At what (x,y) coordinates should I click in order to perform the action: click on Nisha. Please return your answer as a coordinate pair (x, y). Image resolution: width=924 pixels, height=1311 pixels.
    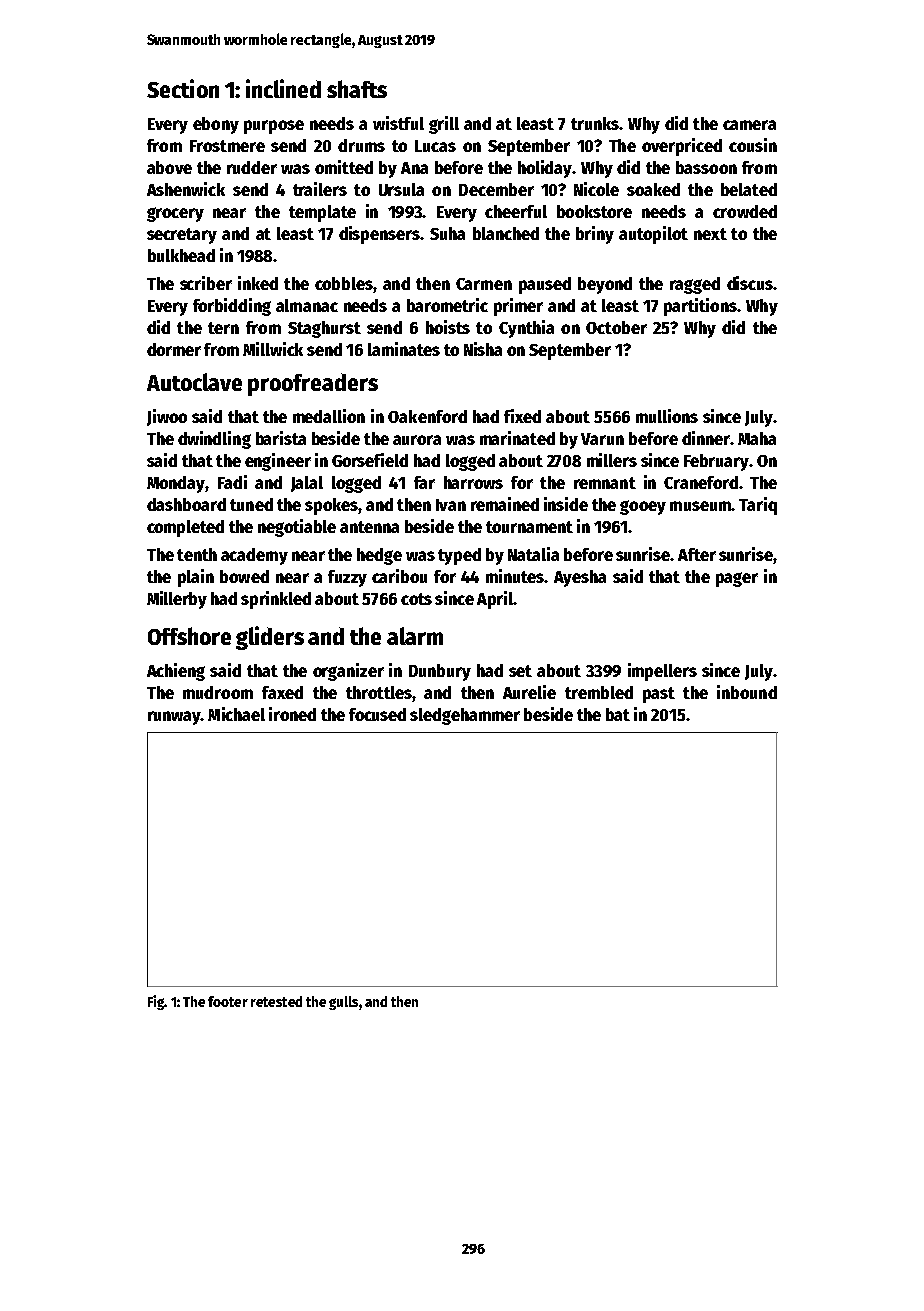
    Looking at the image, I should click on (483, 349).
